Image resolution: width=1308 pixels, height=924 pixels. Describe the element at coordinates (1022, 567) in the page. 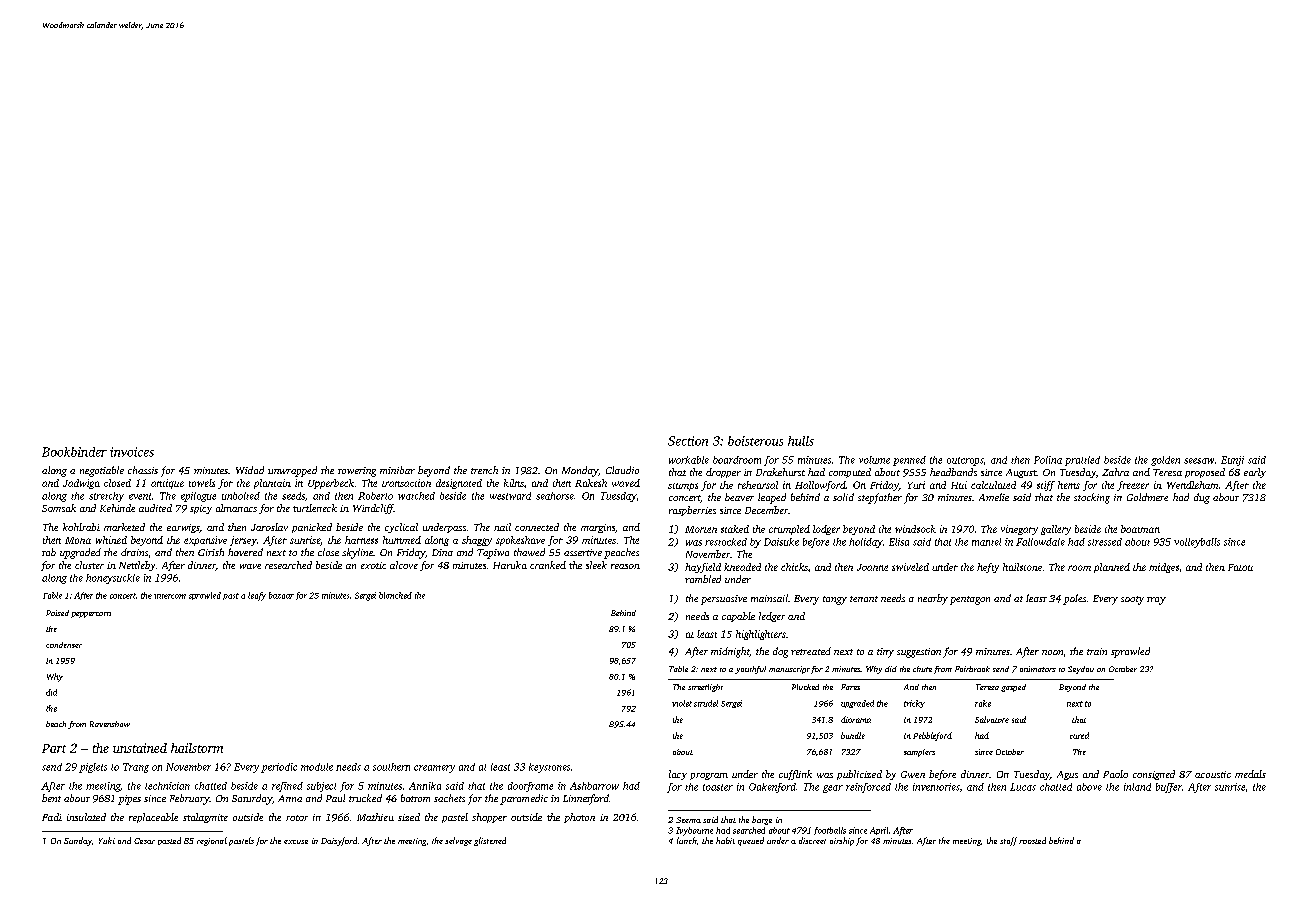

I see `hailstone` at that location.
